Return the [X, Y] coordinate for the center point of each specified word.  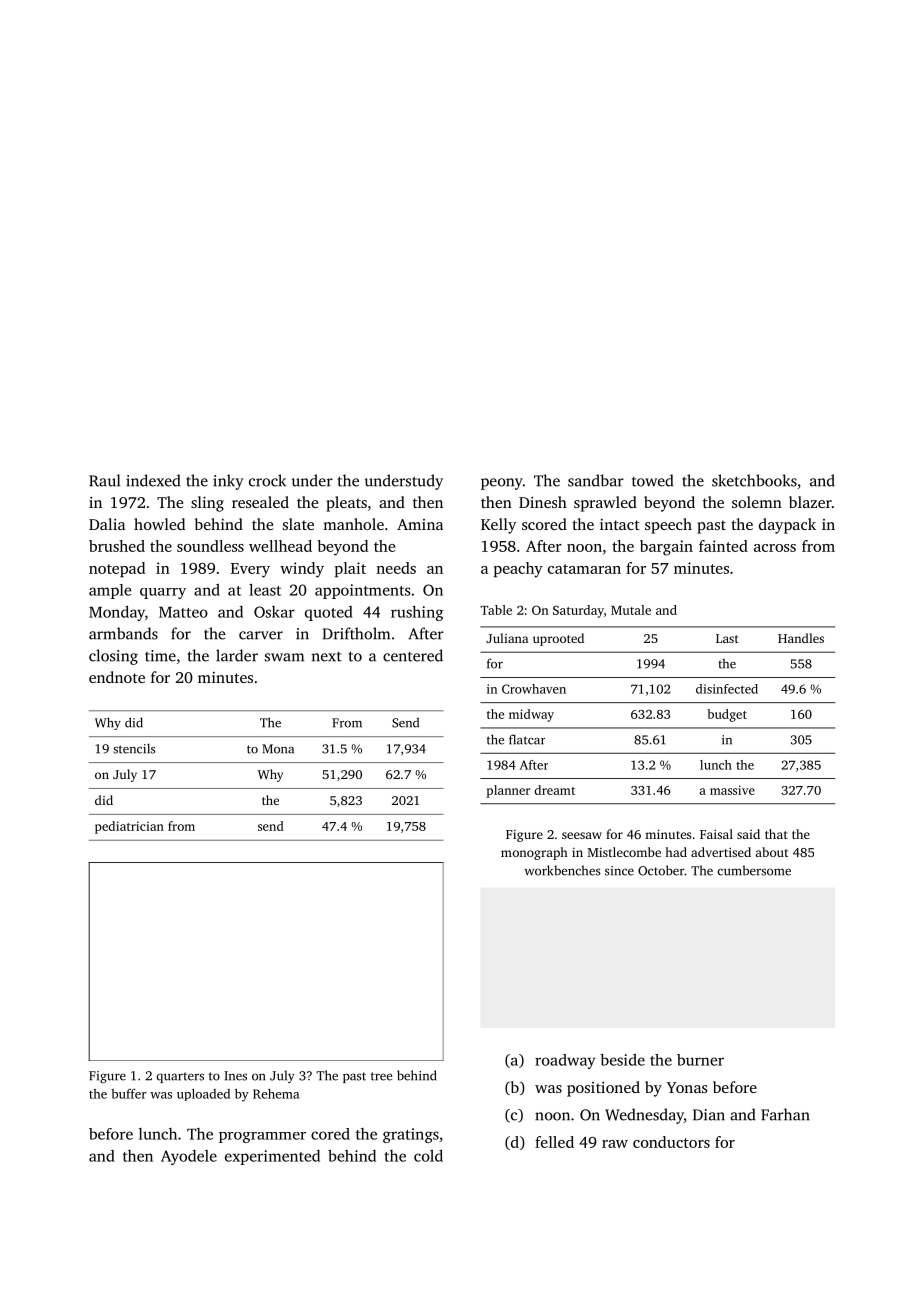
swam [284, 657]
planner [508, 791]
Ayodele [189, 1157]
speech [668, 526]
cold [428, 1156]
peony [502, 484]
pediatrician [129, 827]
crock [267, 480]
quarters [180, 1077]
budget [727, 715]
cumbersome [754, 870]
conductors [671, 1142]
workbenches [562, 870]
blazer [810, 502]
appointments [362, 591]
